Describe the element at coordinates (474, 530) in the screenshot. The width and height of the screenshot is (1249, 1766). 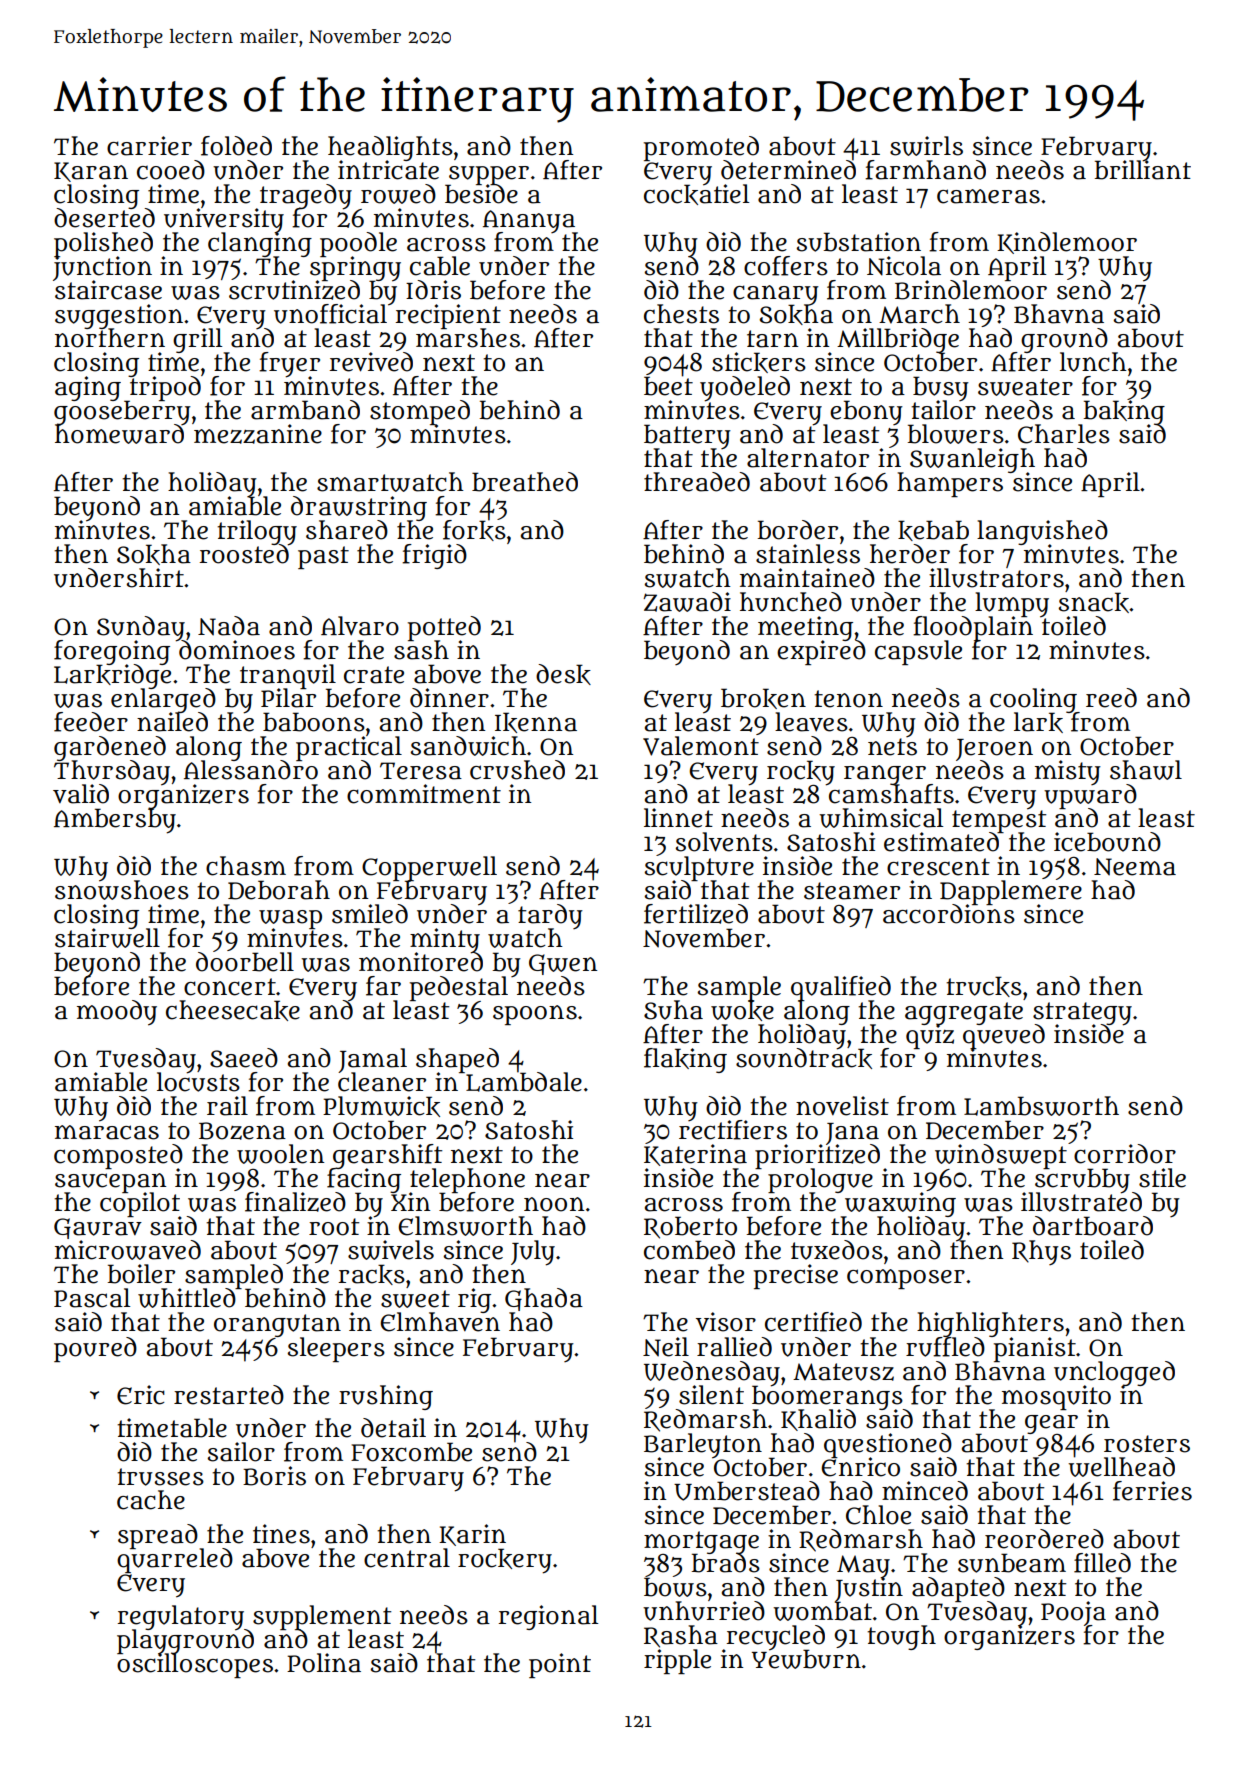
I see `forks` at that location.
